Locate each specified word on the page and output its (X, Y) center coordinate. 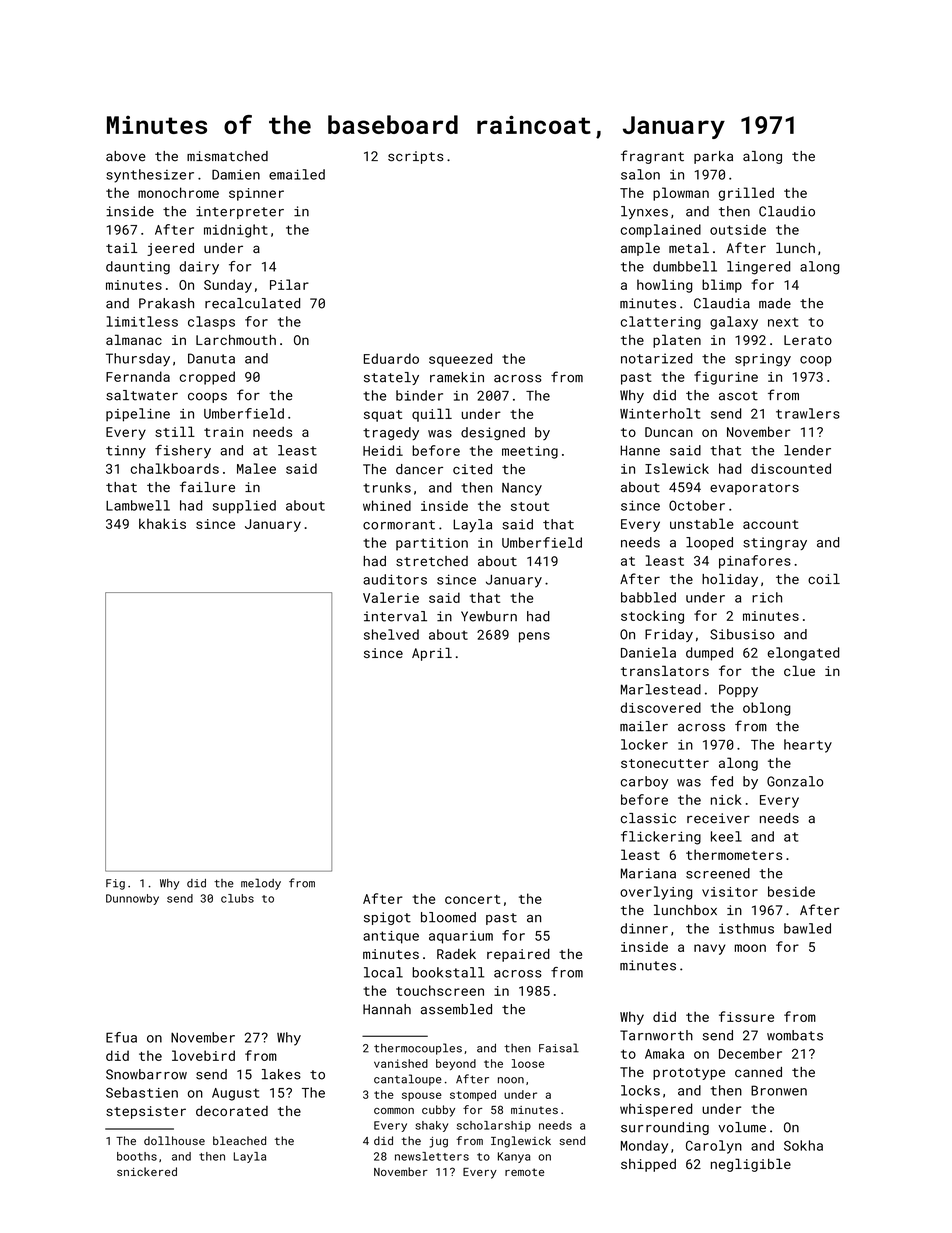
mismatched (227, 156)
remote (524, 1172)
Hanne (640, 450)
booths (137, 1156)
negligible (751, 1165)
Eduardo (391, 358)
